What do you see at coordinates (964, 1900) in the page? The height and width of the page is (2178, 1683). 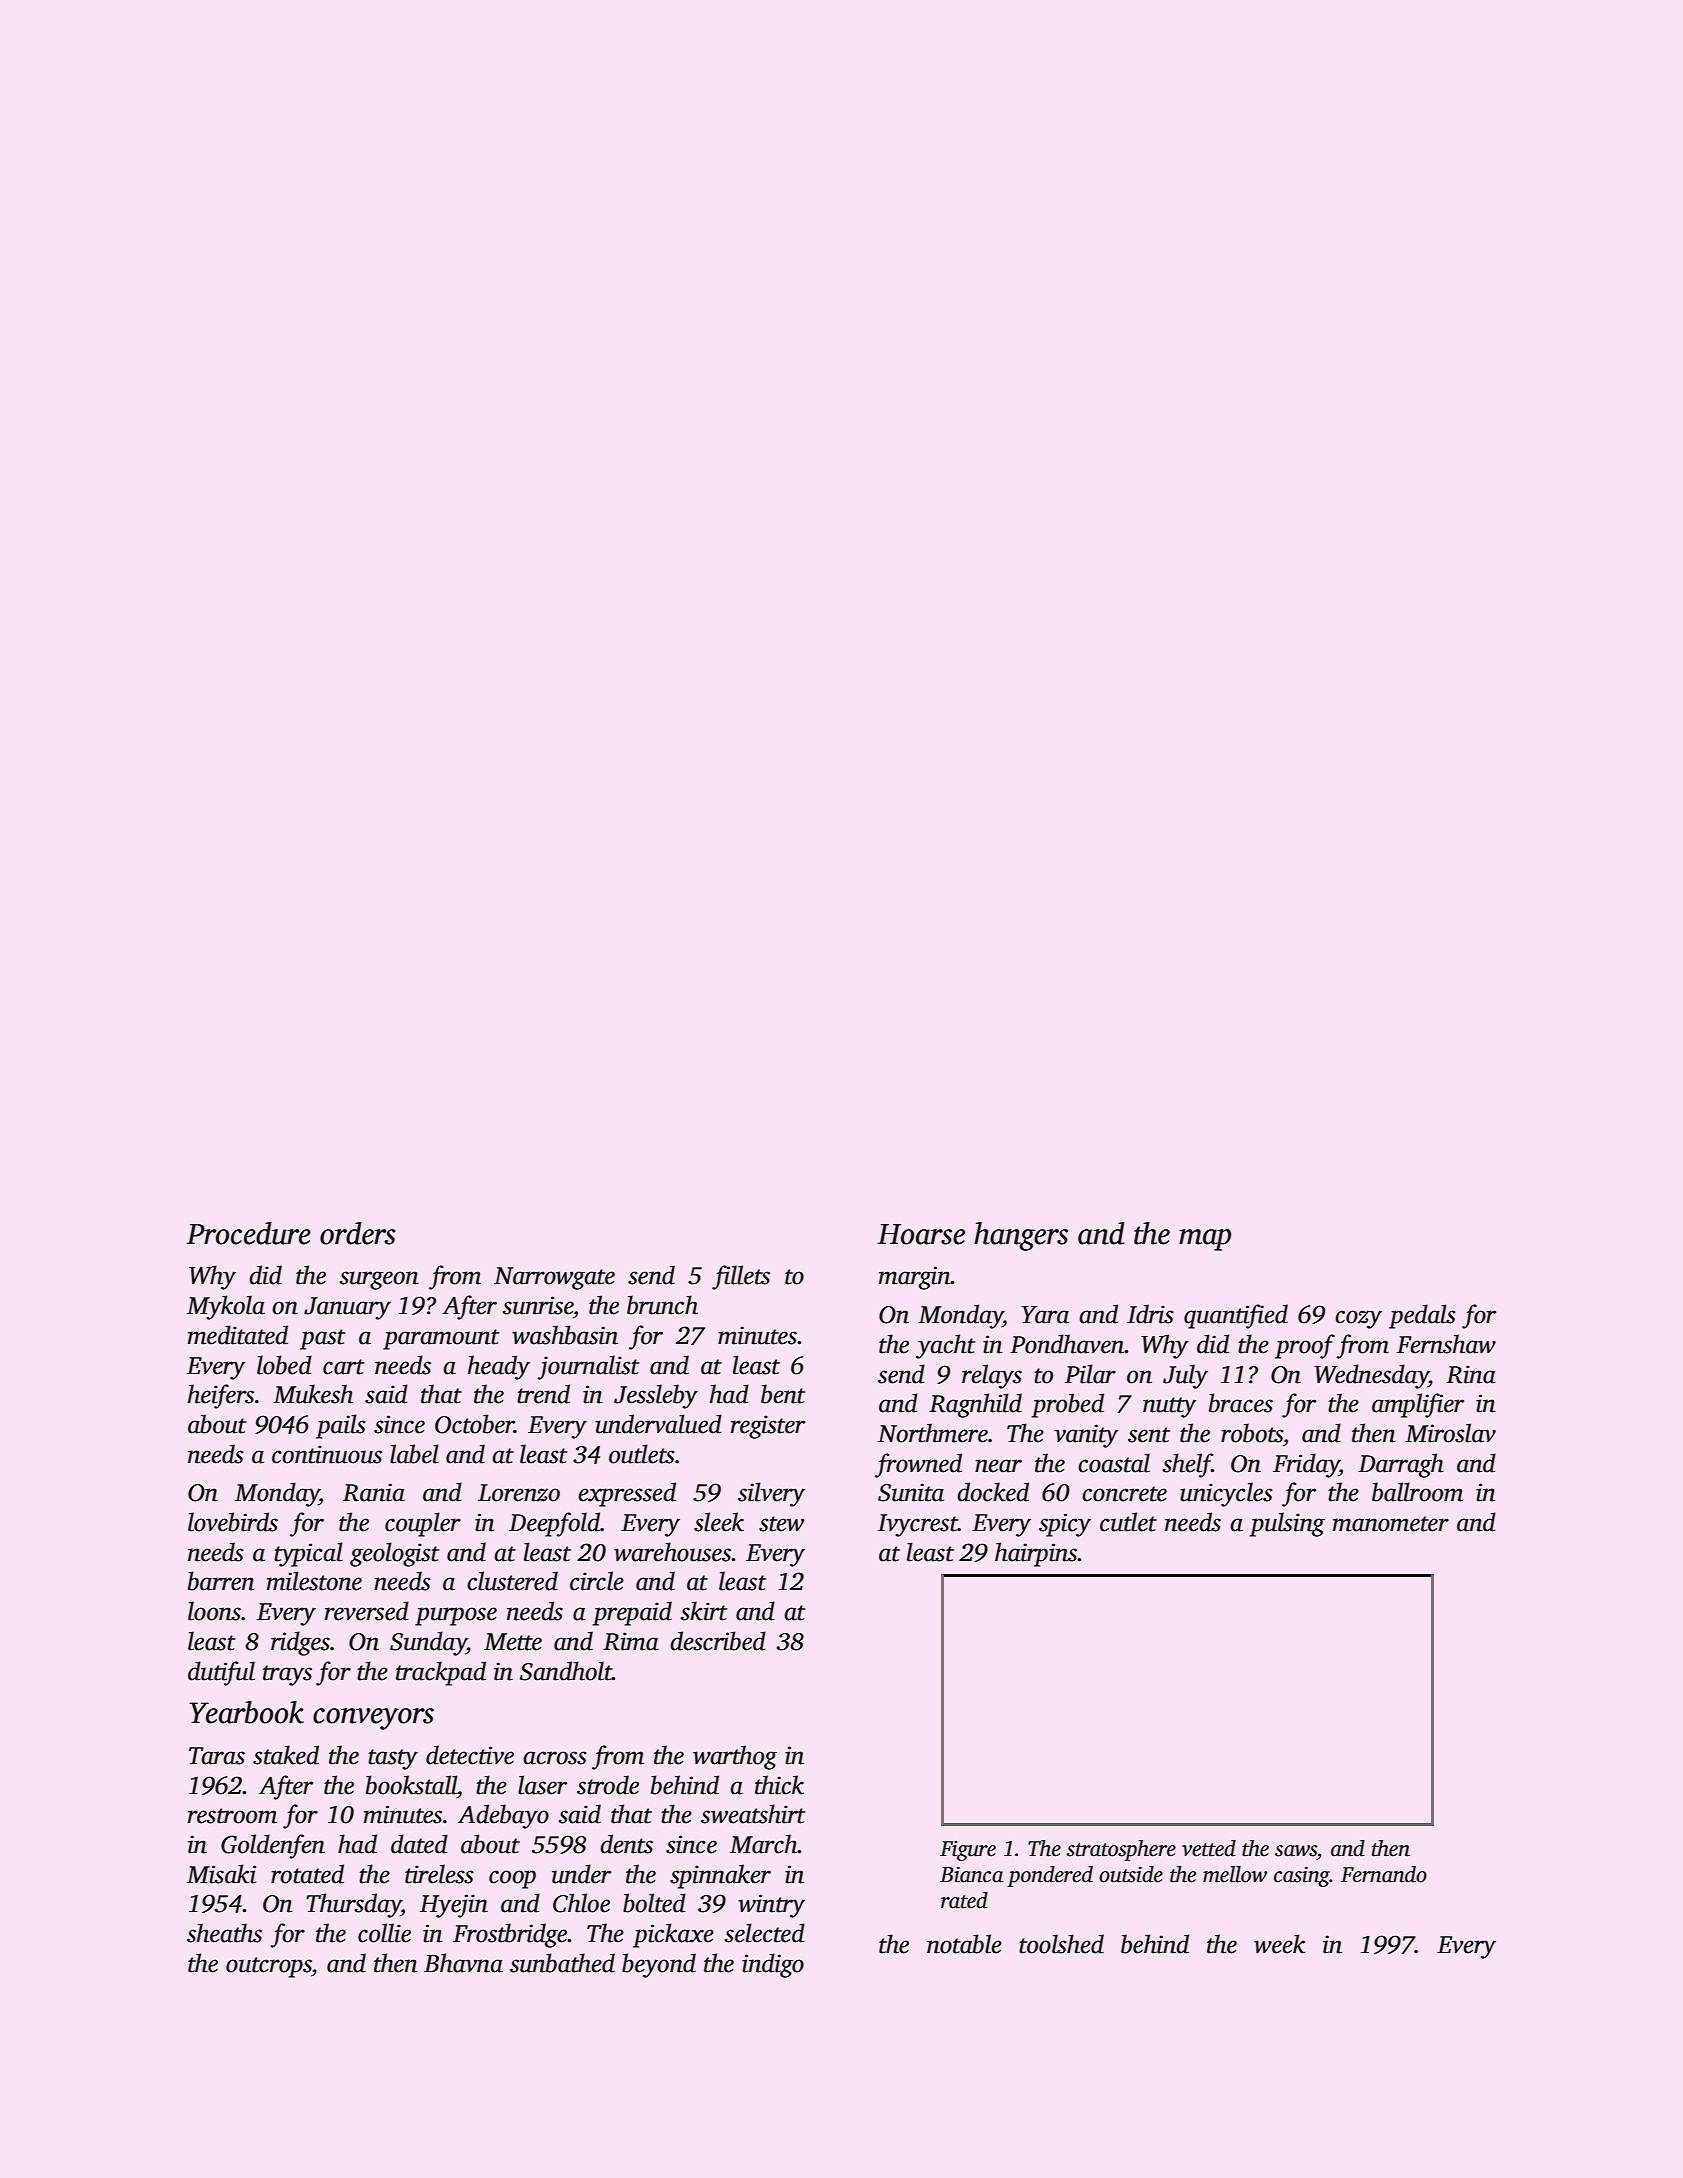 I see `rated` at bounding box center [964, 1900].
